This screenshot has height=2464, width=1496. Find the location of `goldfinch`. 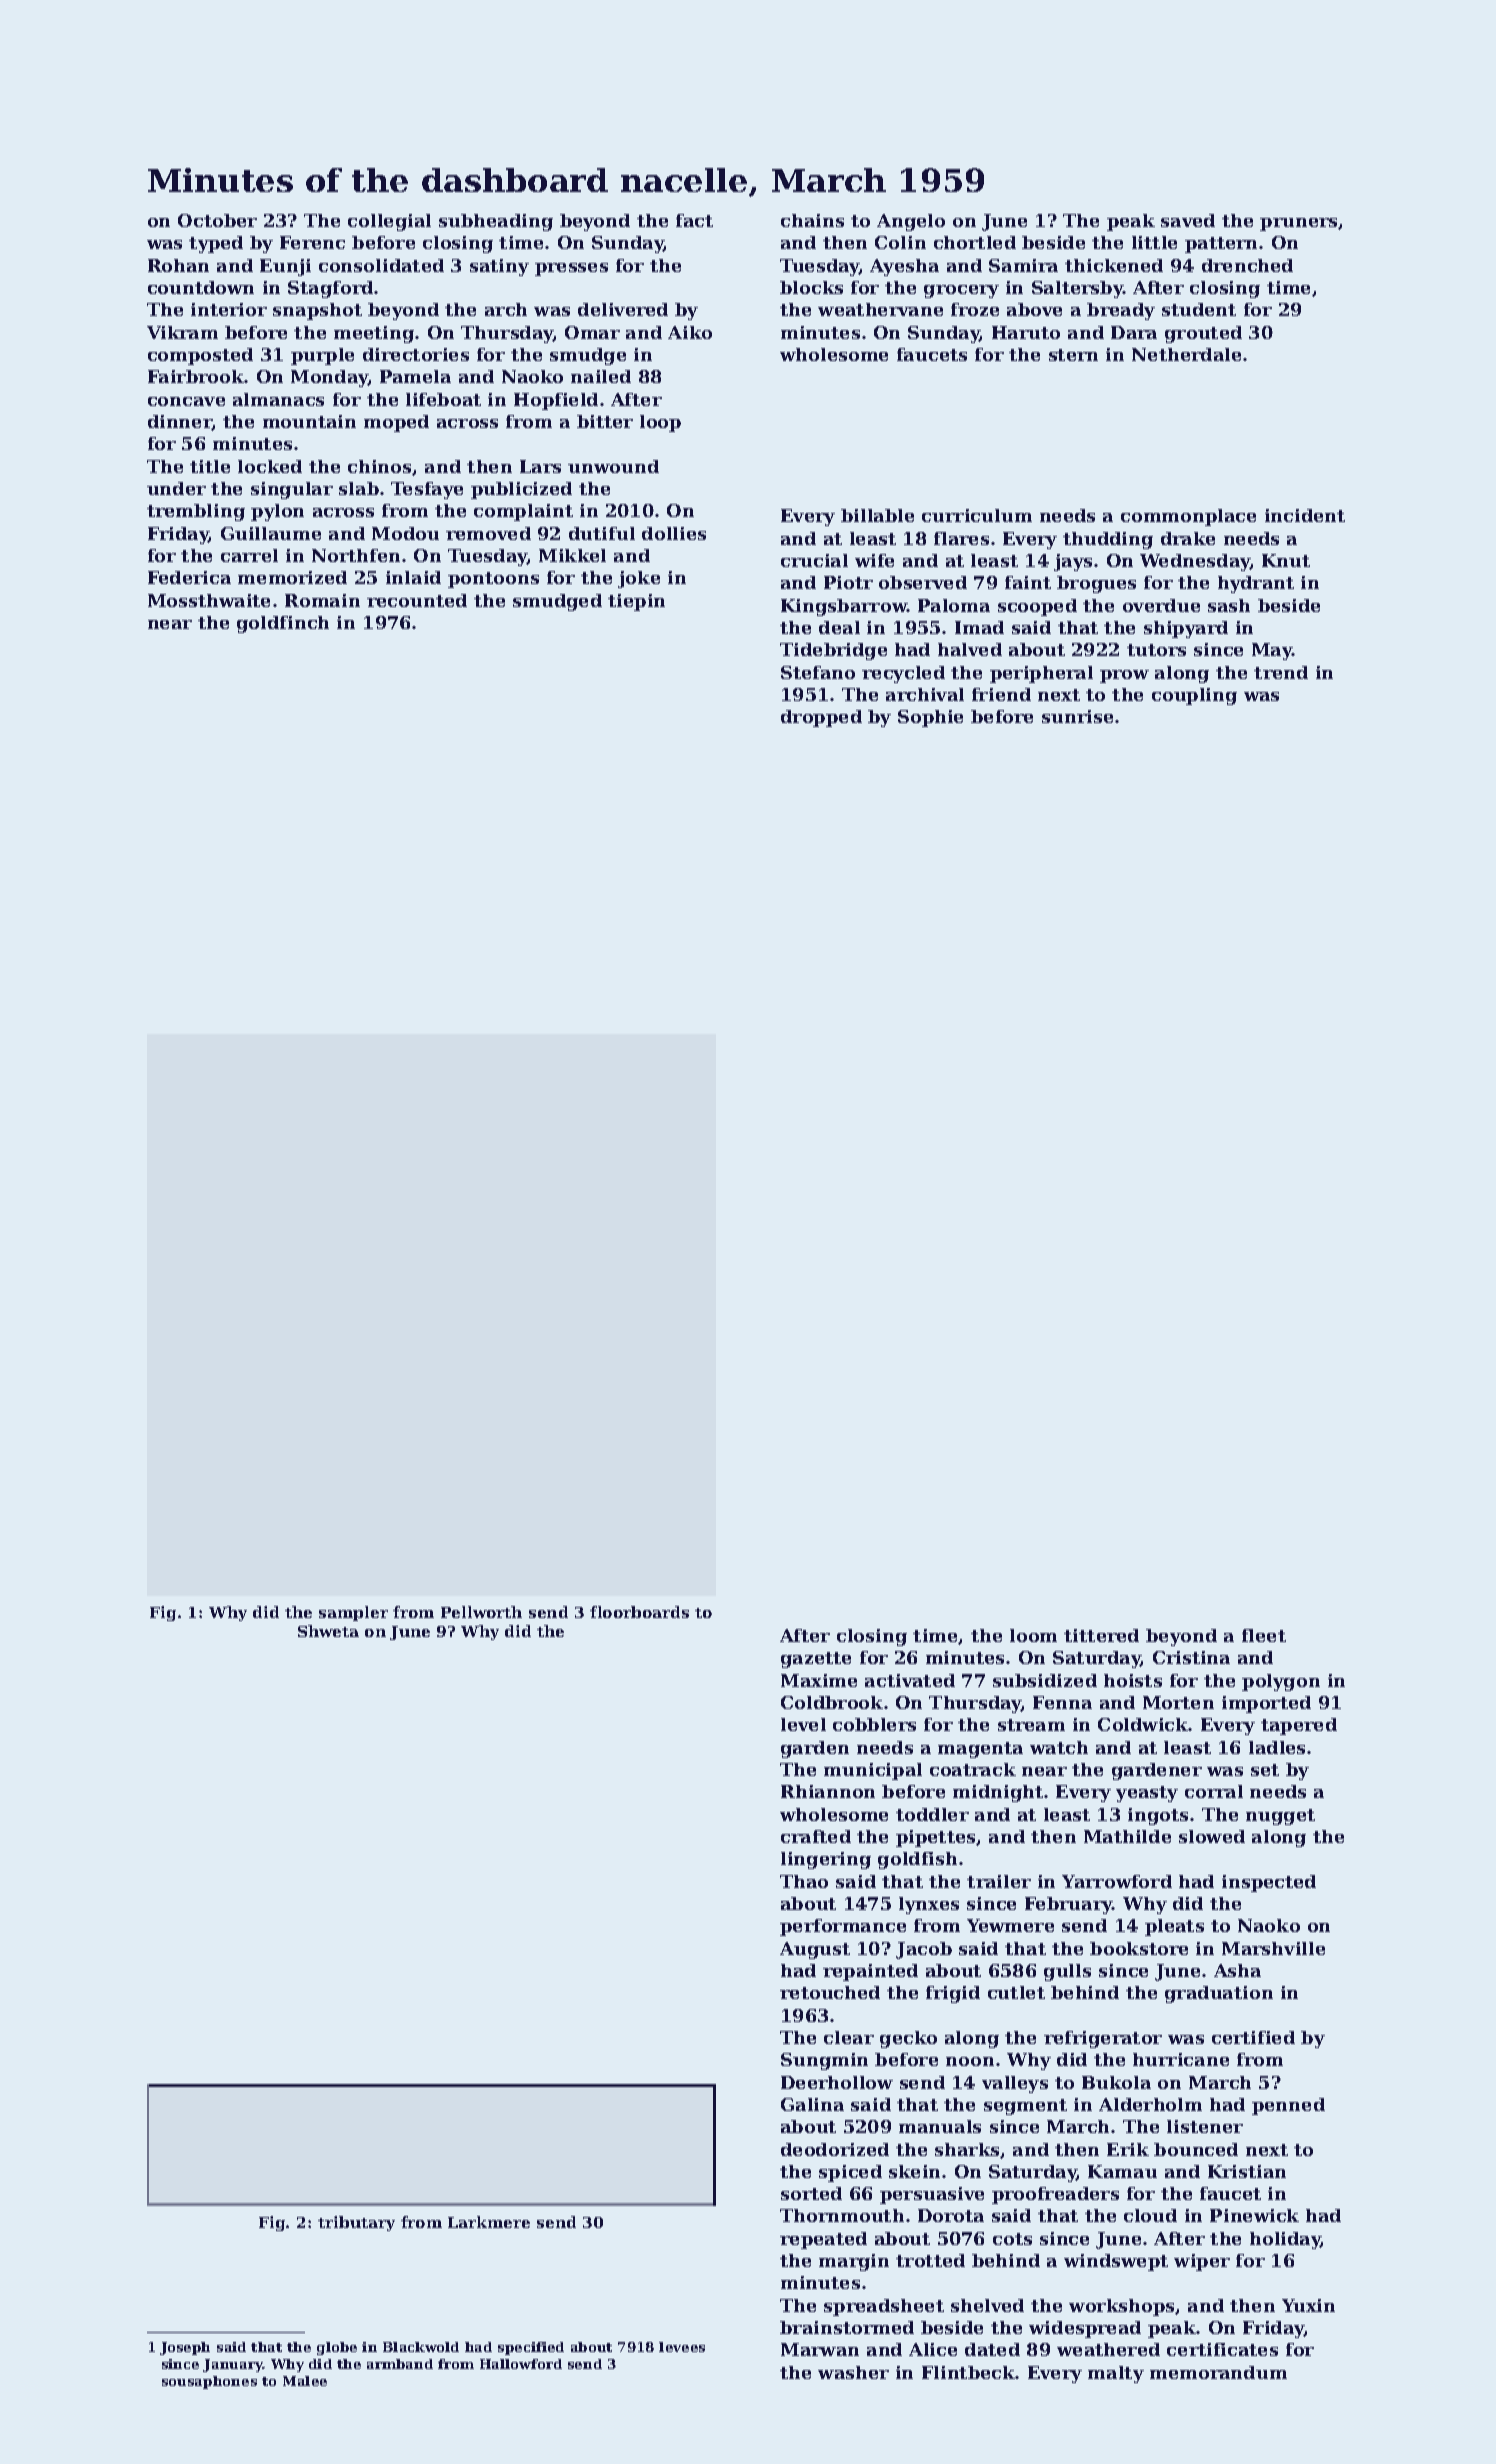

goldfinch is located at coordinates (283, 624).
